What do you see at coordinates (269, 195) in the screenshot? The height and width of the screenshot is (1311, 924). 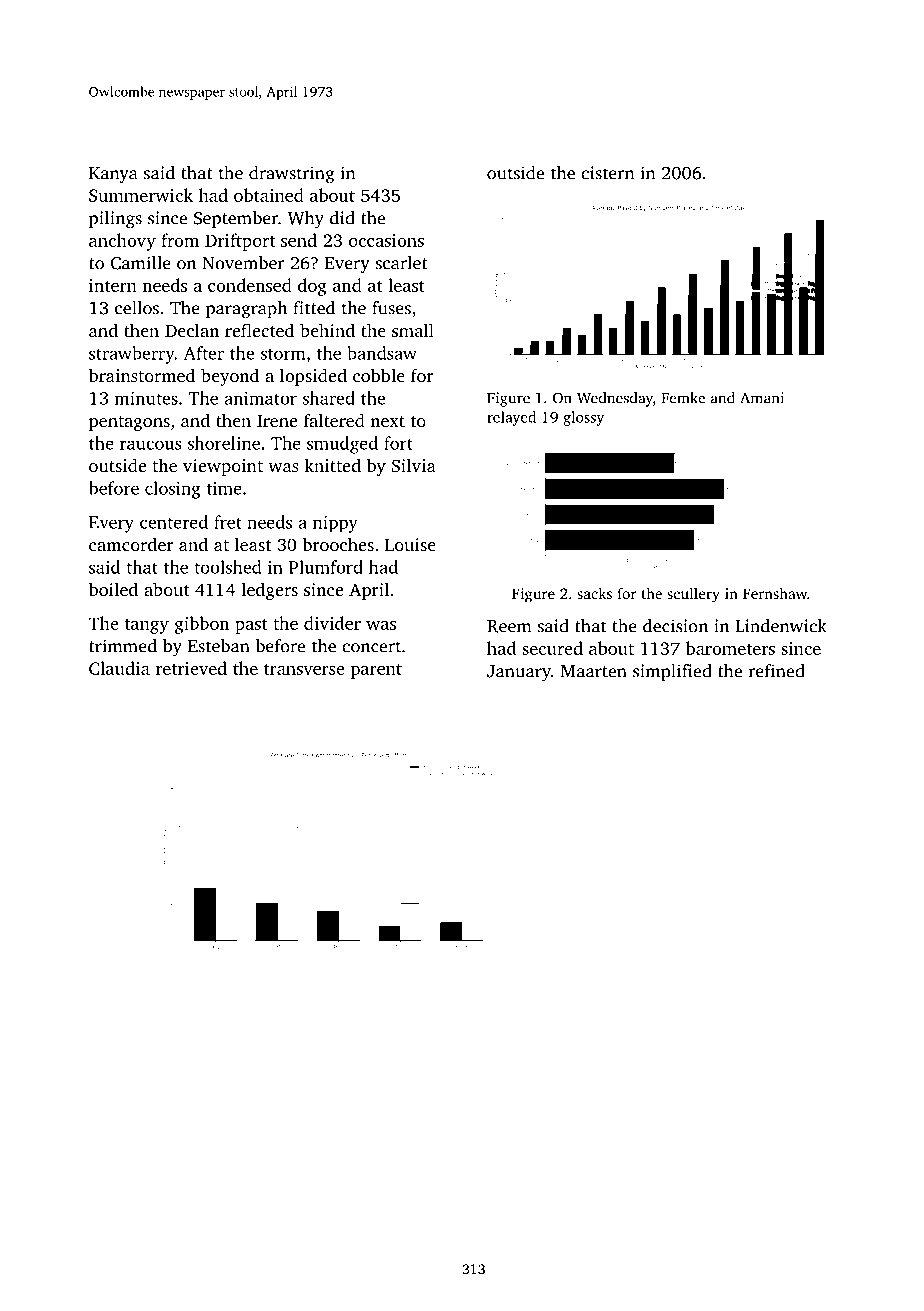 I see `obtained` at bounding box center [269, 195].
